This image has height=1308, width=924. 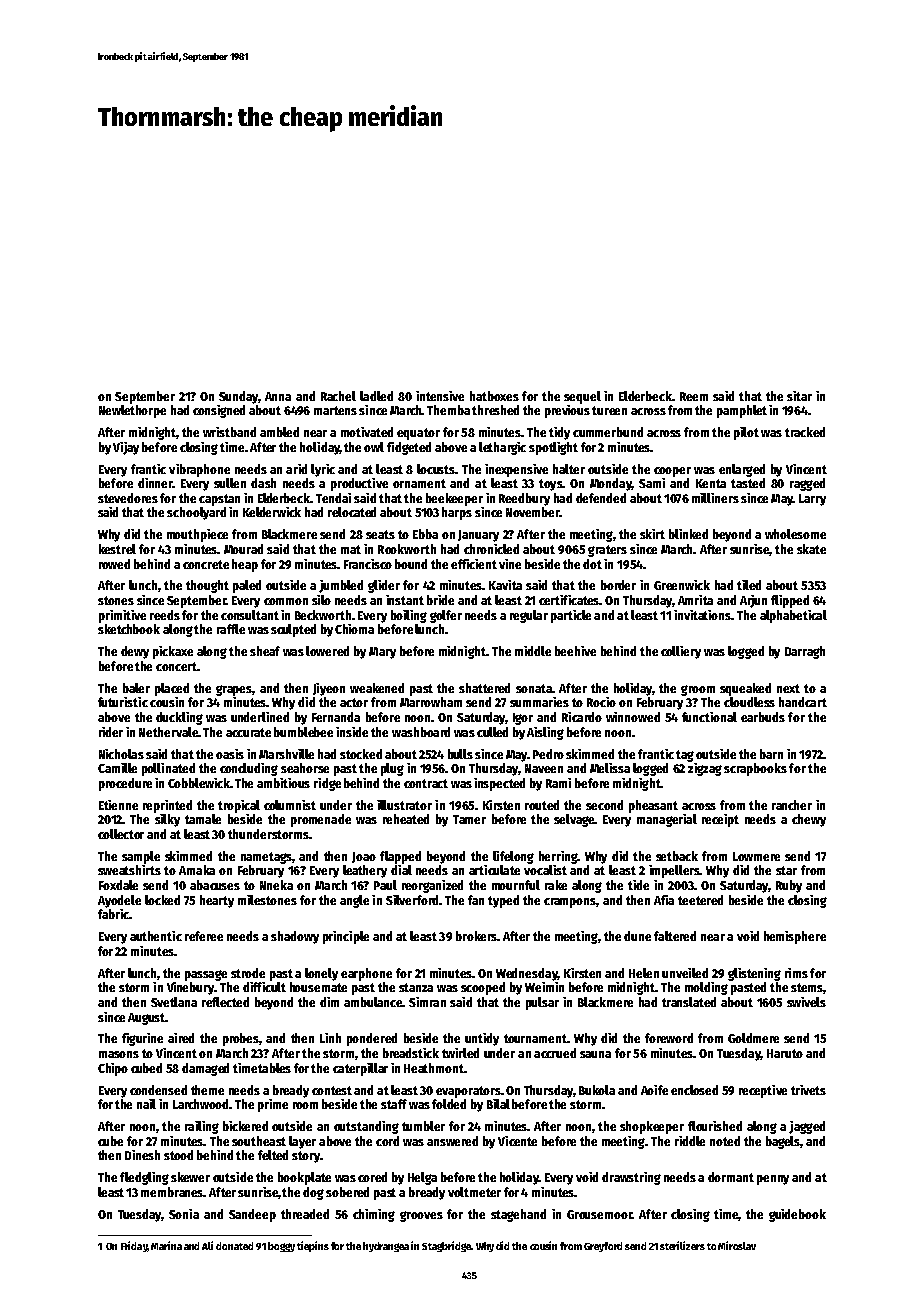 I want to click on rancher, so click(x=792, y=805).
